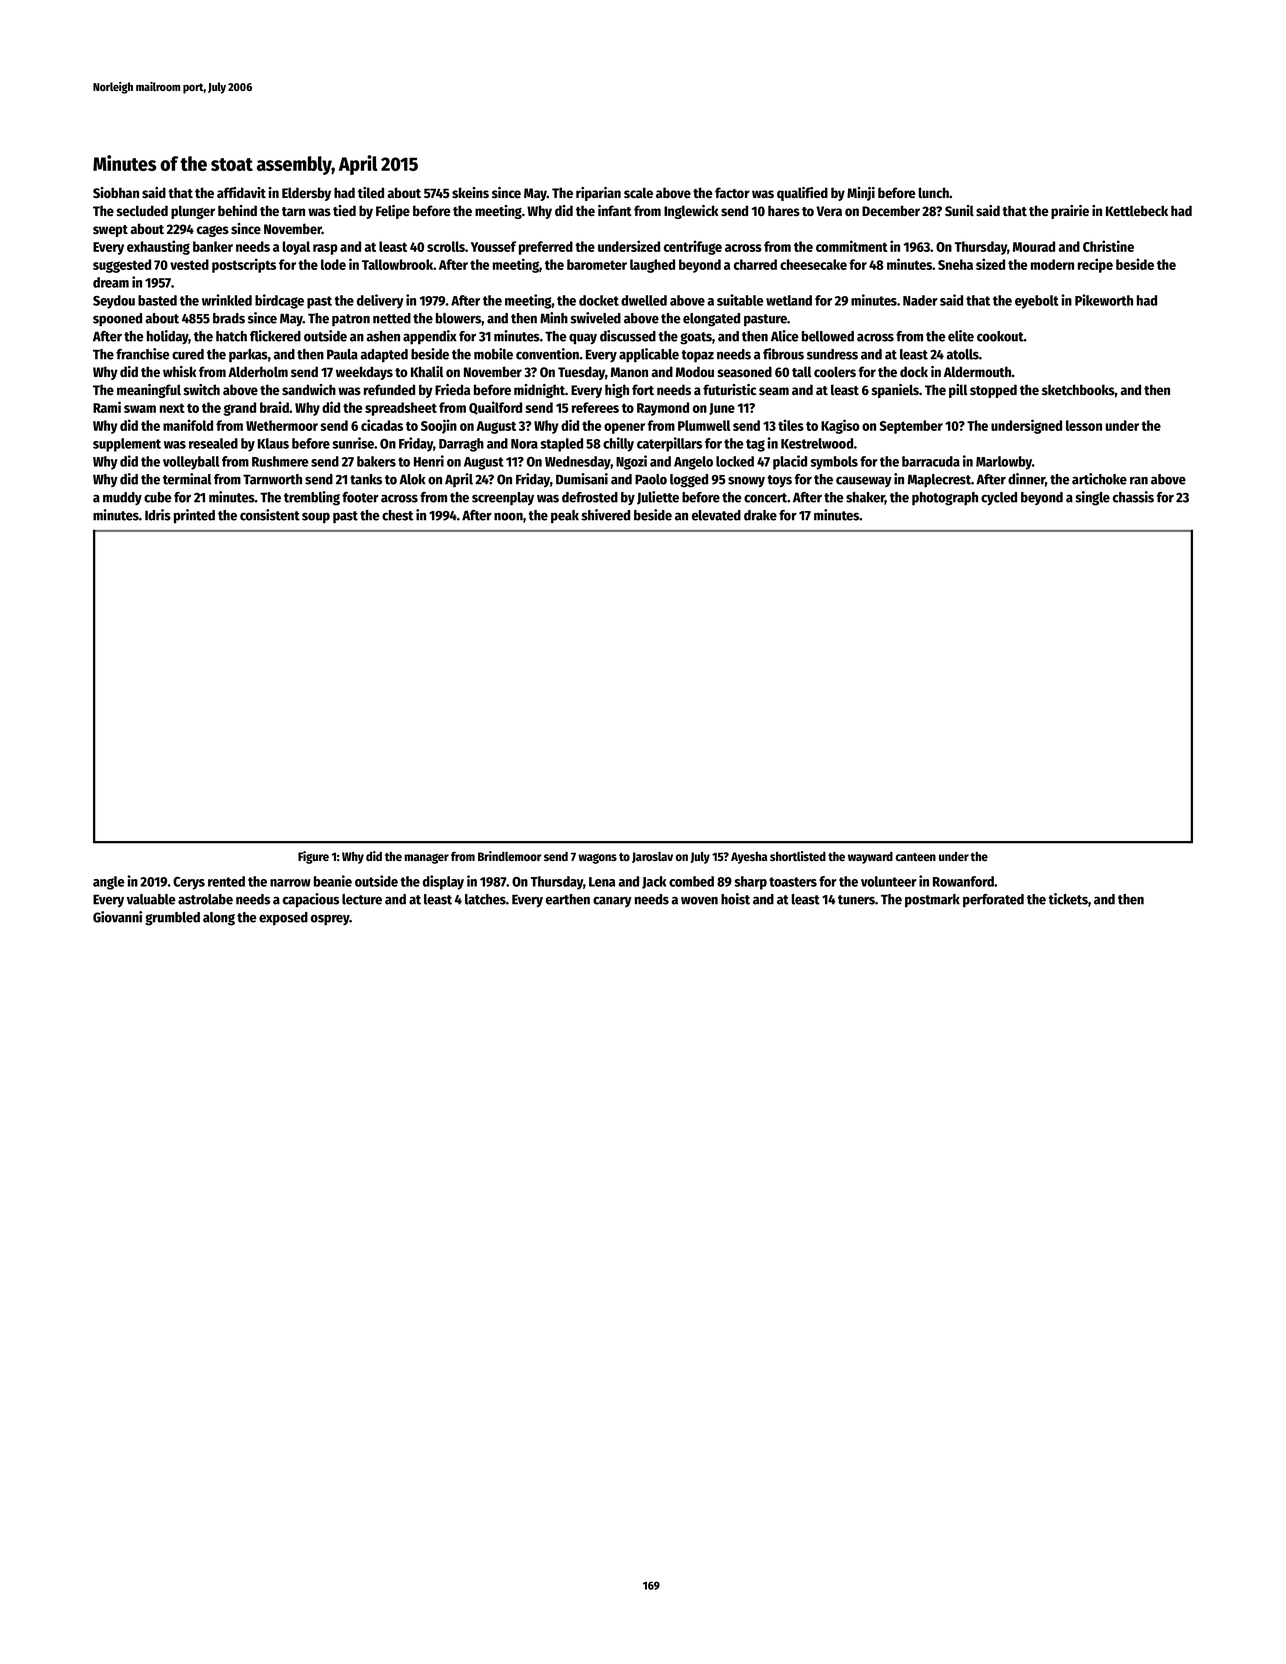 The width and height of the document is (1286, 1664). I want to click on printed, so click(194, 516).
